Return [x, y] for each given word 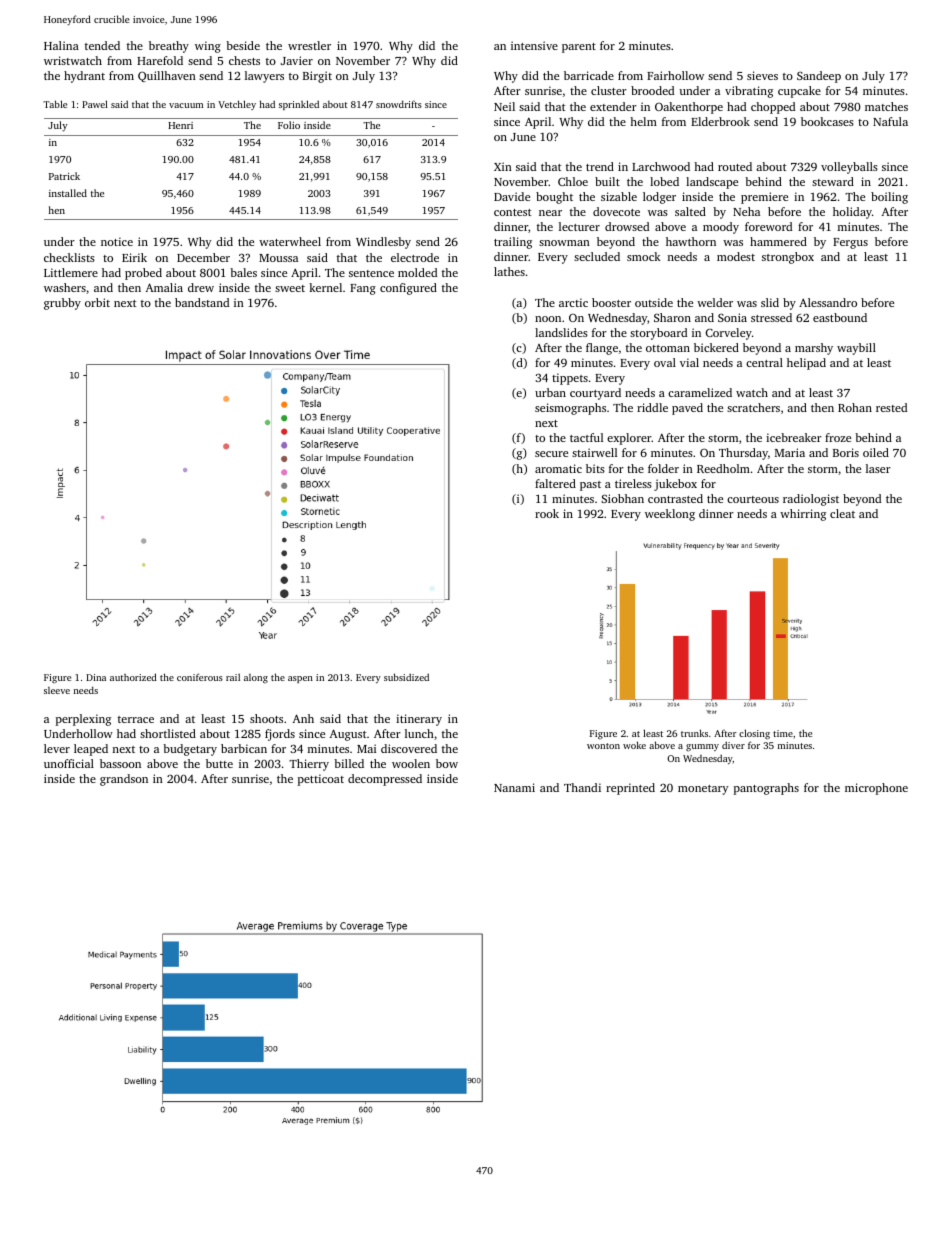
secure [551, 454]
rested [891, 407]
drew [201, 287]
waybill [856, 349]
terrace [136, 719]
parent [579, 48]
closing [754, 734]
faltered [555, 483]
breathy [169, 47]
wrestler [309, 45]
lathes [509, 271]
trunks [694, 733]
